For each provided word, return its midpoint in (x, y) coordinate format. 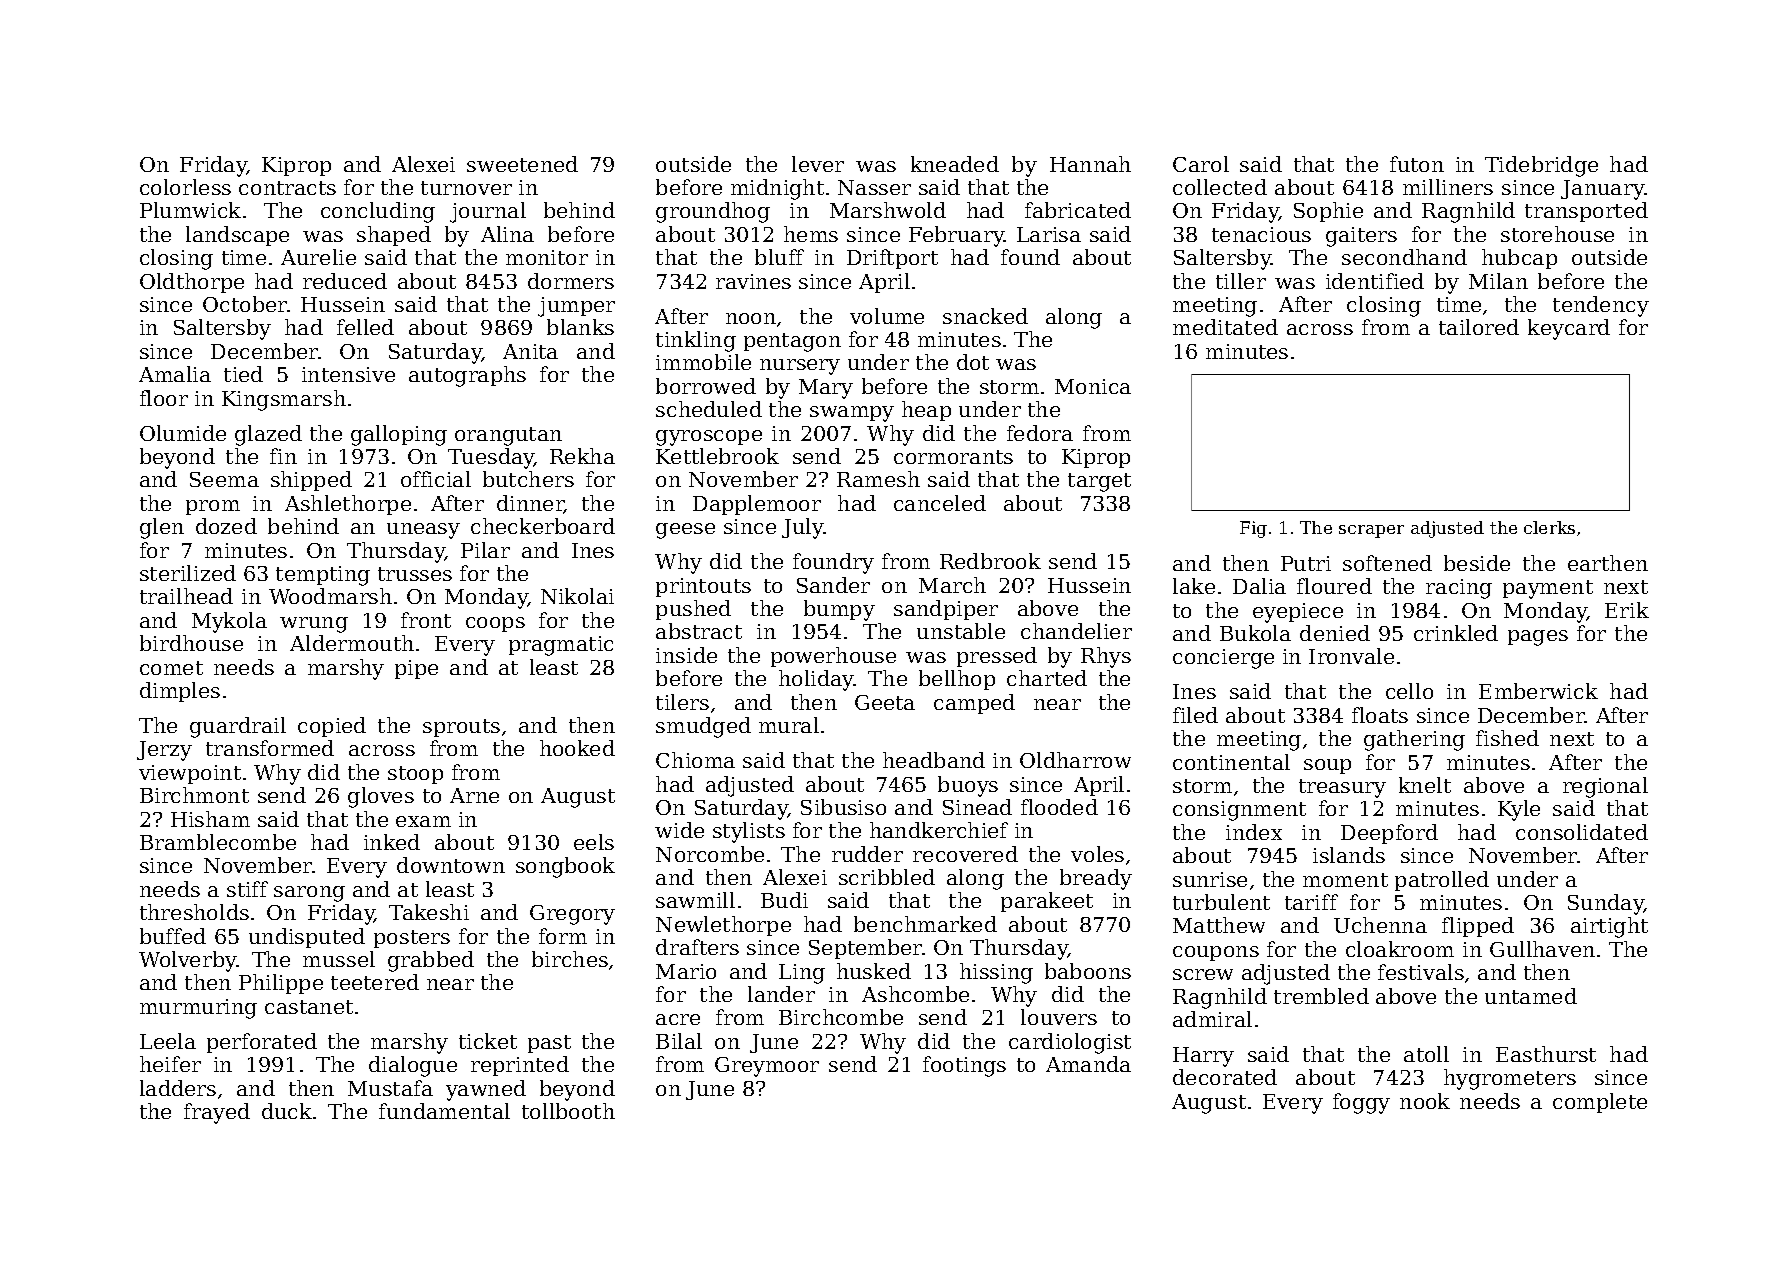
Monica (1093, 386)
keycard (1569, 329)
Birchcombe (841, 1017)
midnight (777, 189)
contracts (287, 188)
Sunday (1606, 904)
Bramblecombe (218, 842)
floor (164, 398)
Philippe (281, 984)
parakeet (1047, 902)
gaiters (1361, 237)
